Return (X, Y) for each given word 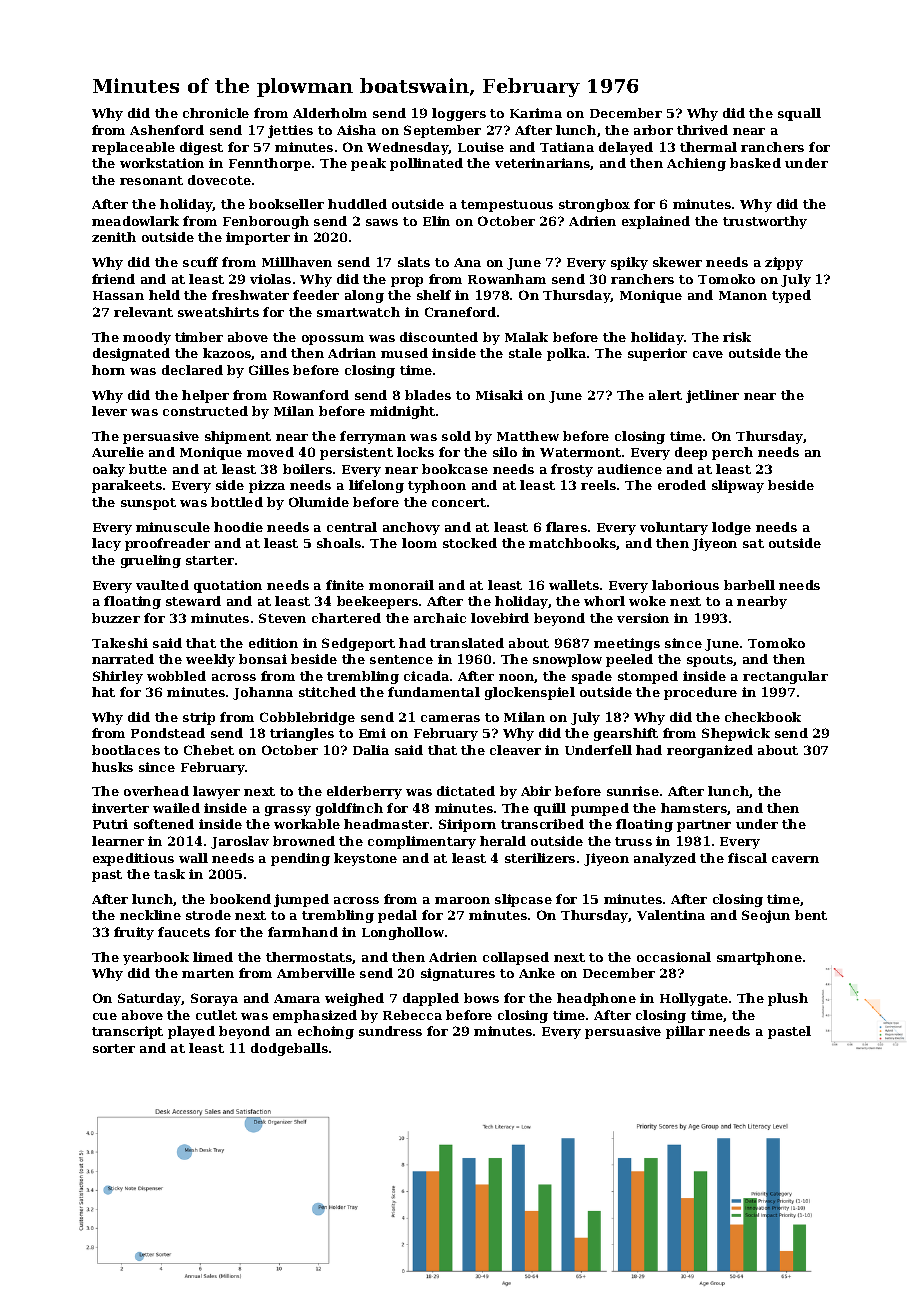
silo (505, 452)
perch (732, 453)
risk (737, 337)
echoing (326, 1032)
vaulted (162, 585)
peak (368, 164)
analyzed (665, 859)
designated (131, 354)
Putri (110, 824)
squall (799, 114)
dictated (466, 791)
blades (428, 395)
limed (213, 957)
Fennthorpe (270, 164)
